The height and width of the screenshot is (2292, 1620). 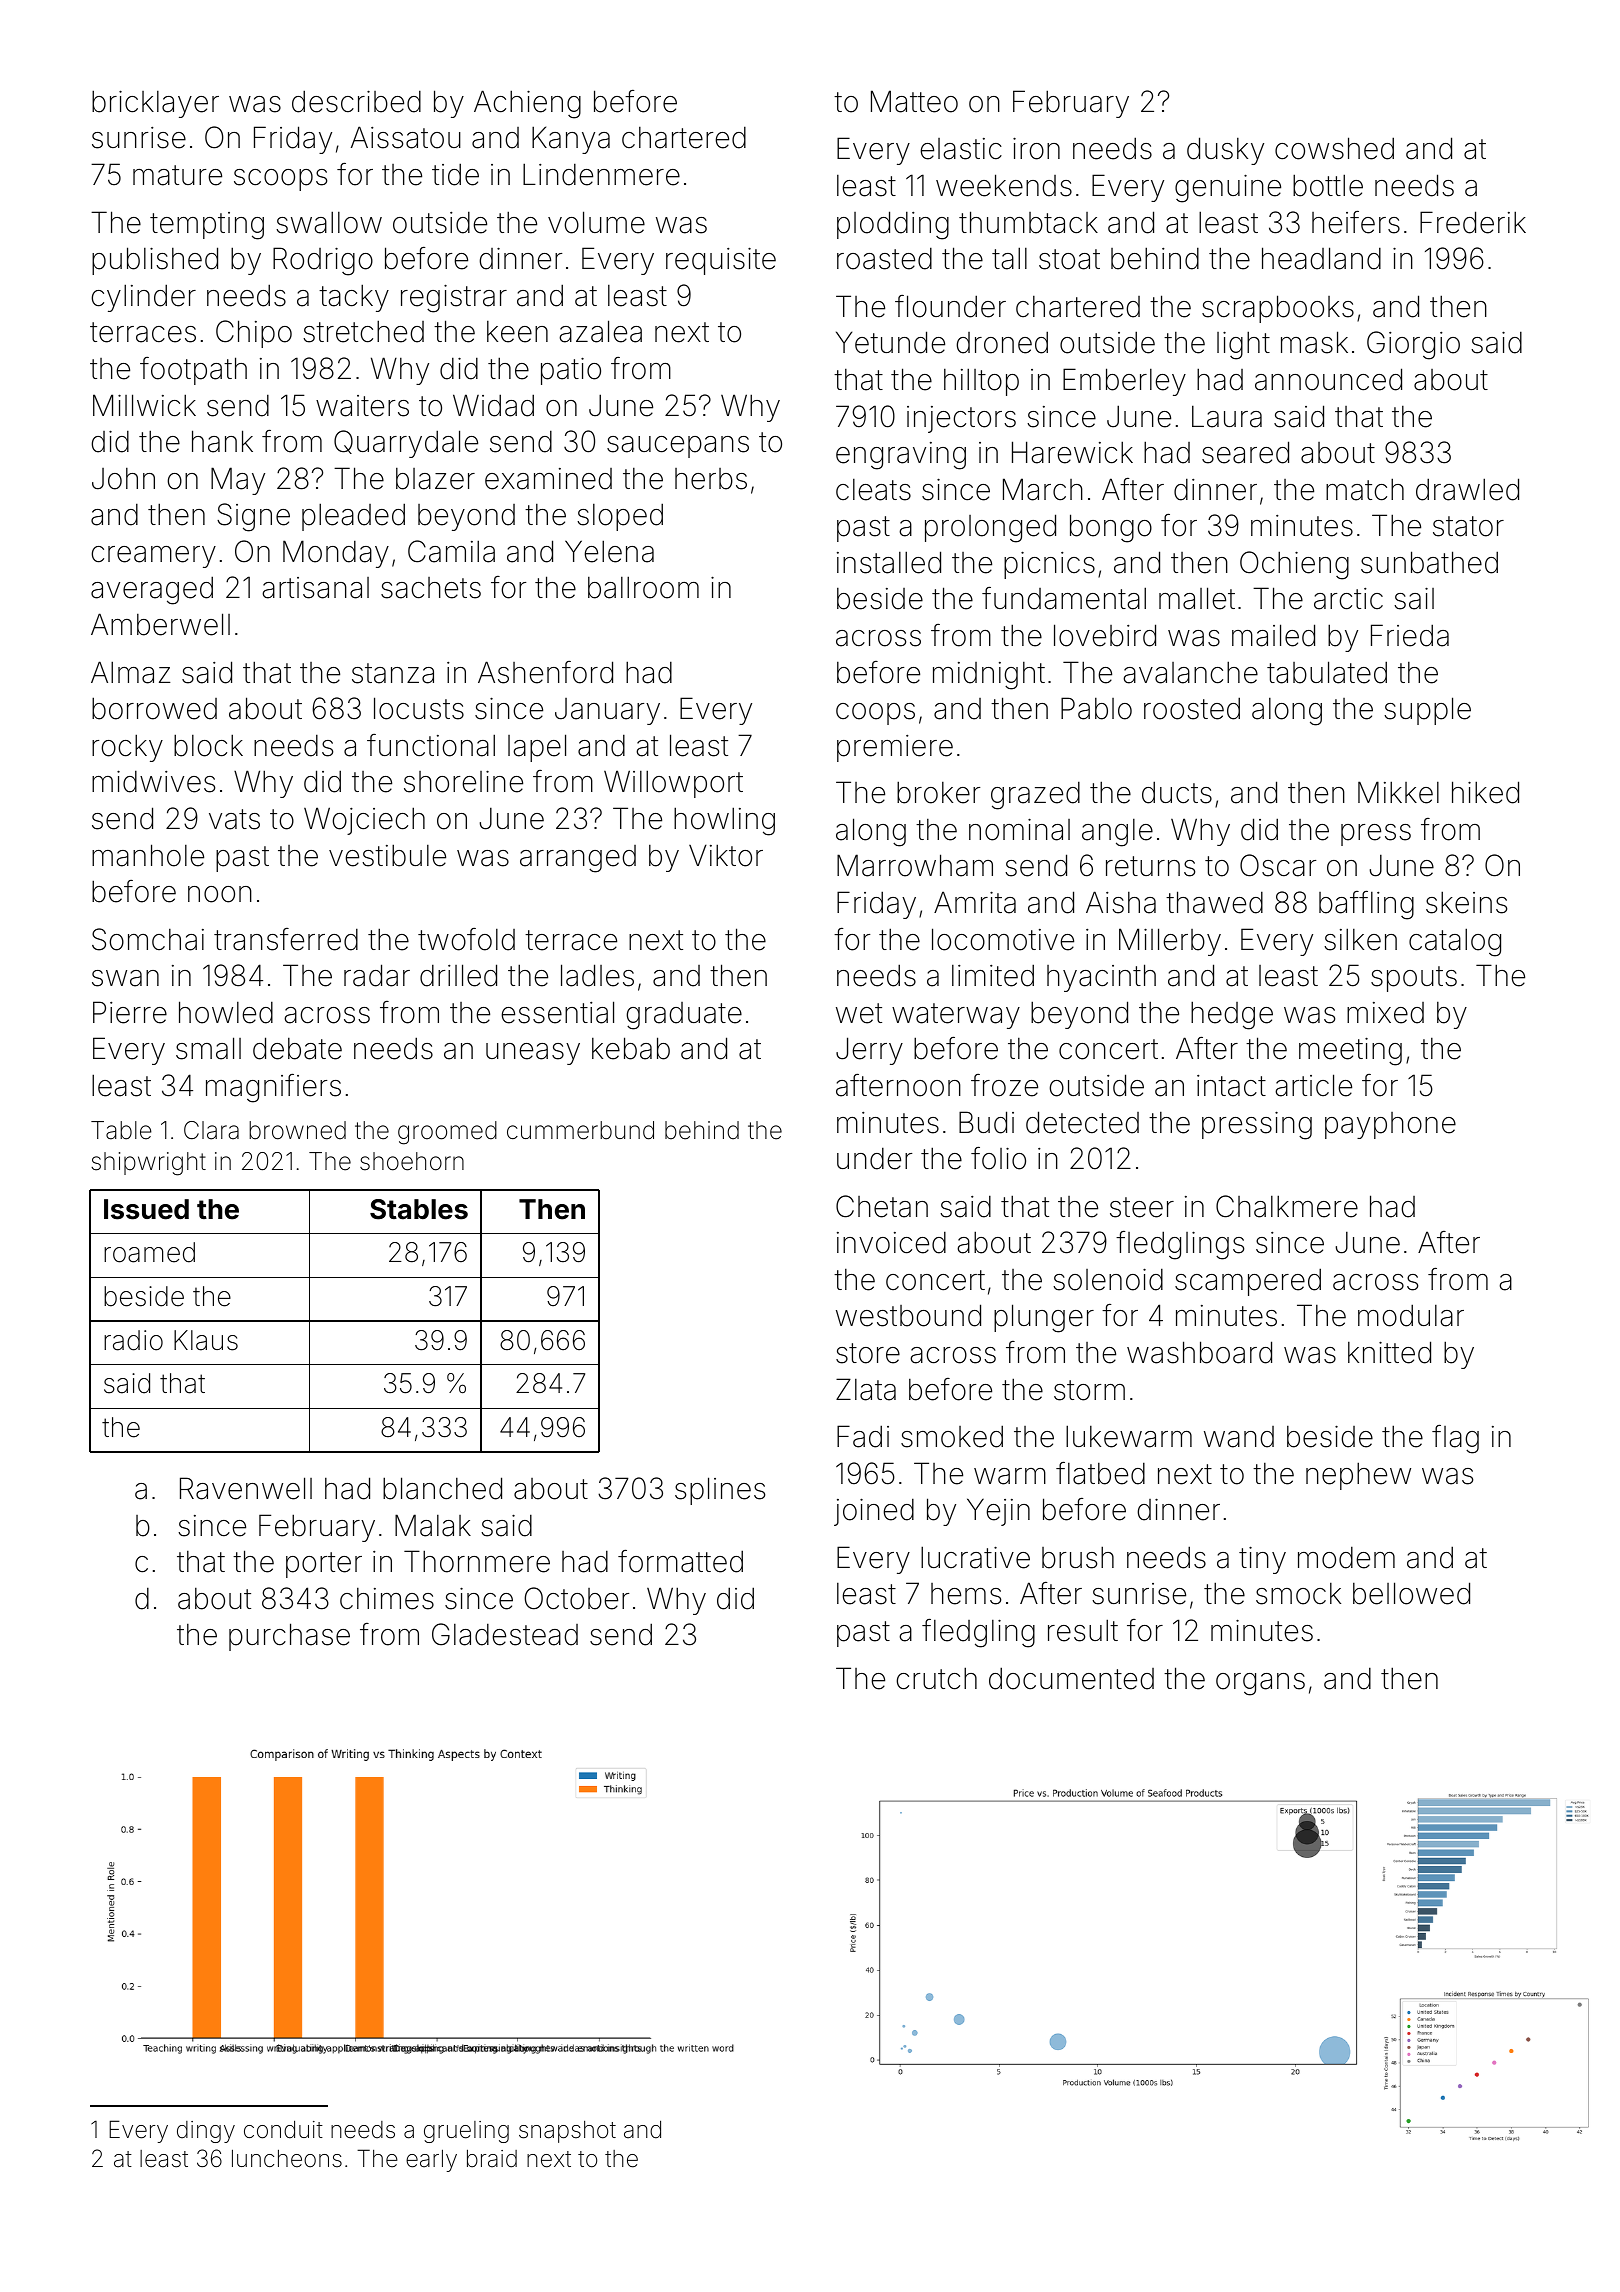 What do you see at coordinates (289, 1637) in the screenshot?
I see `purchase` at bounding box center [289, 1637].
